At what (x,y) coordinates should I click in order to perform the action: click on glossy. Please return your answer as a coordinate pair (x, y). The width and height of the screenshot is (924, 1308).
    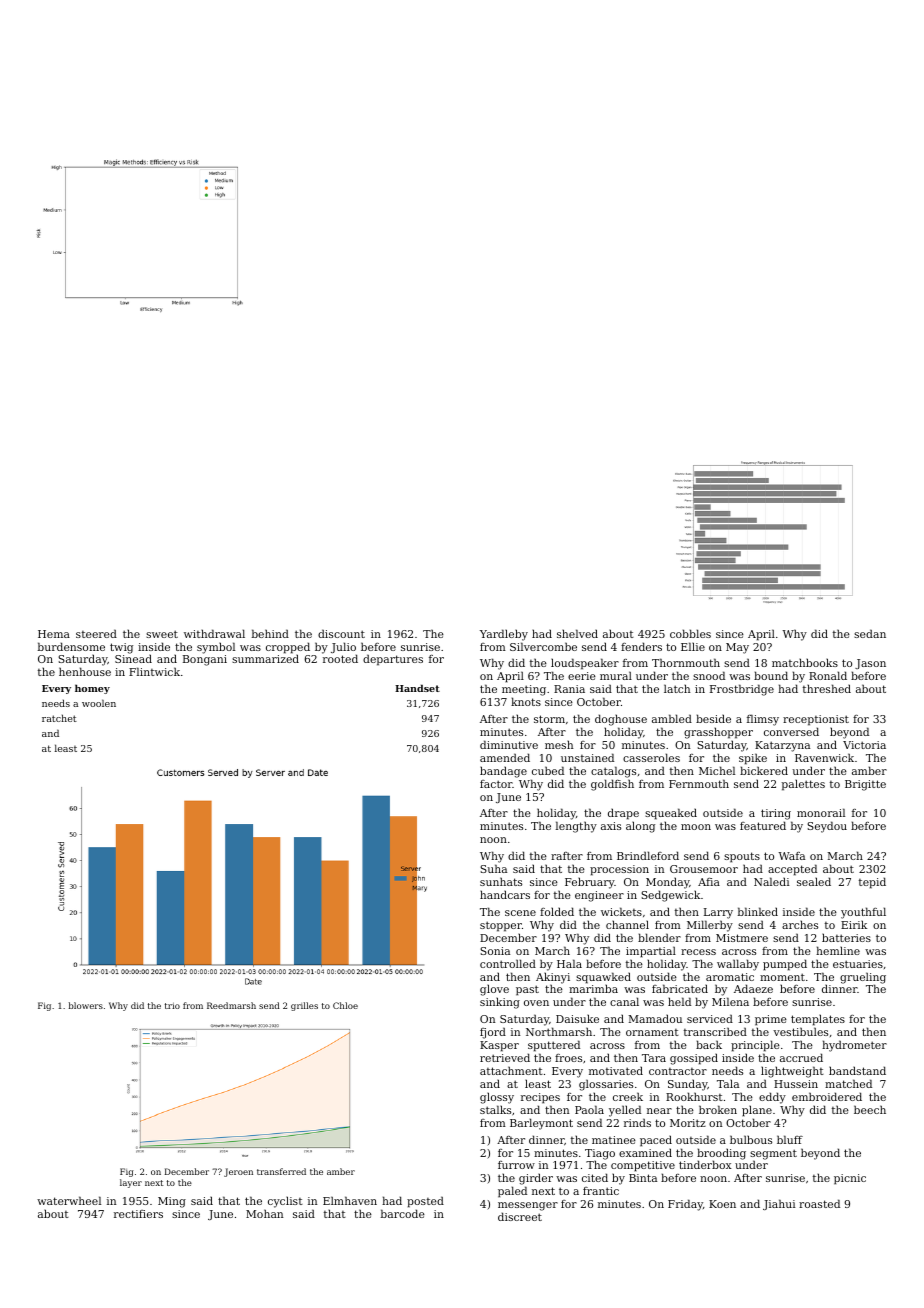
    Looking at the image, I should click on (497, 1098).
